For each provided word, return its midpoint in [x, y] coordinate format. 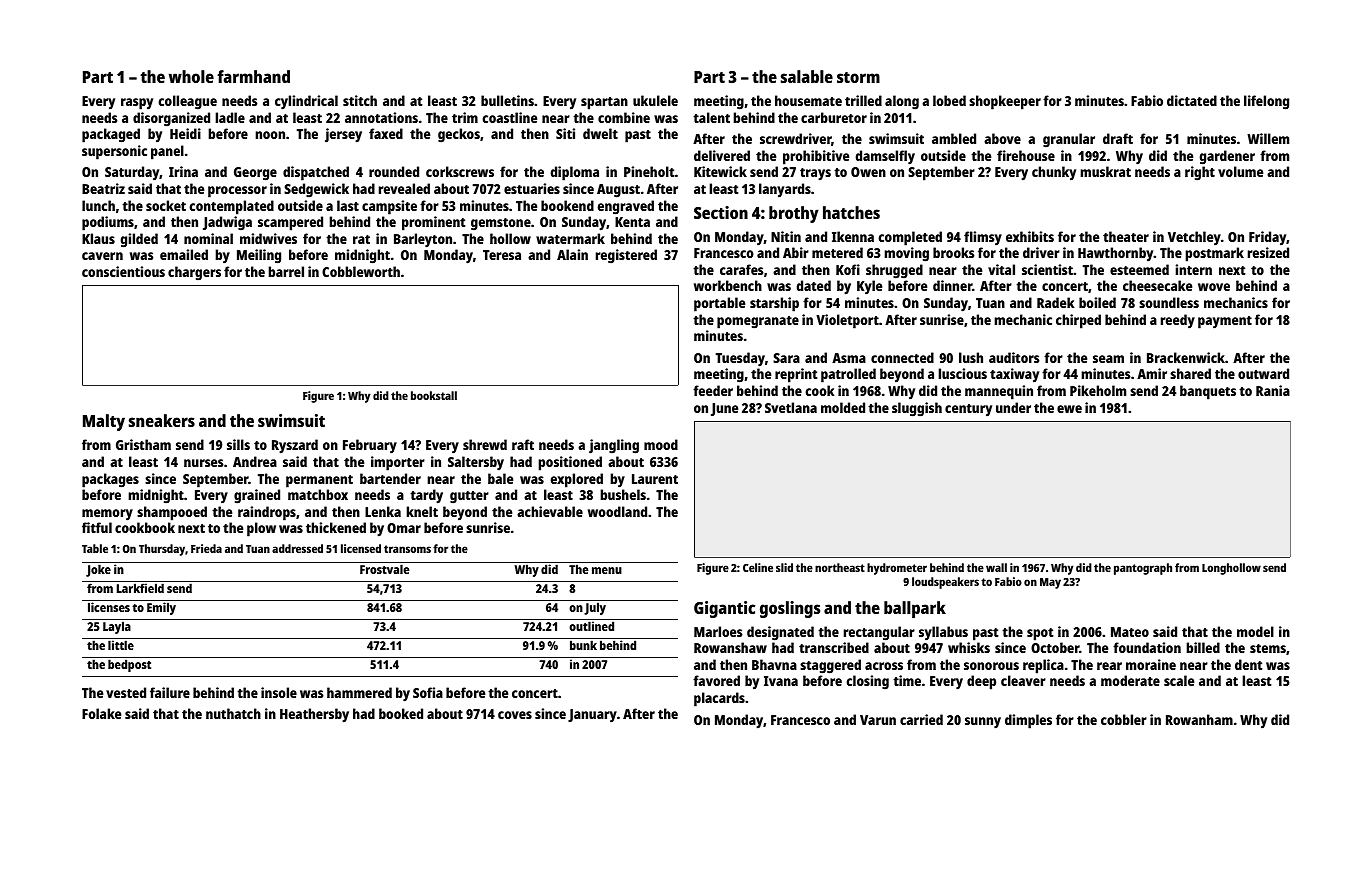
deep [981, 682]
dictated [1192, 100]
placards [719, 699]
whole [191, 76]
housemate [808, 100]
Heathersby [314, 715]
